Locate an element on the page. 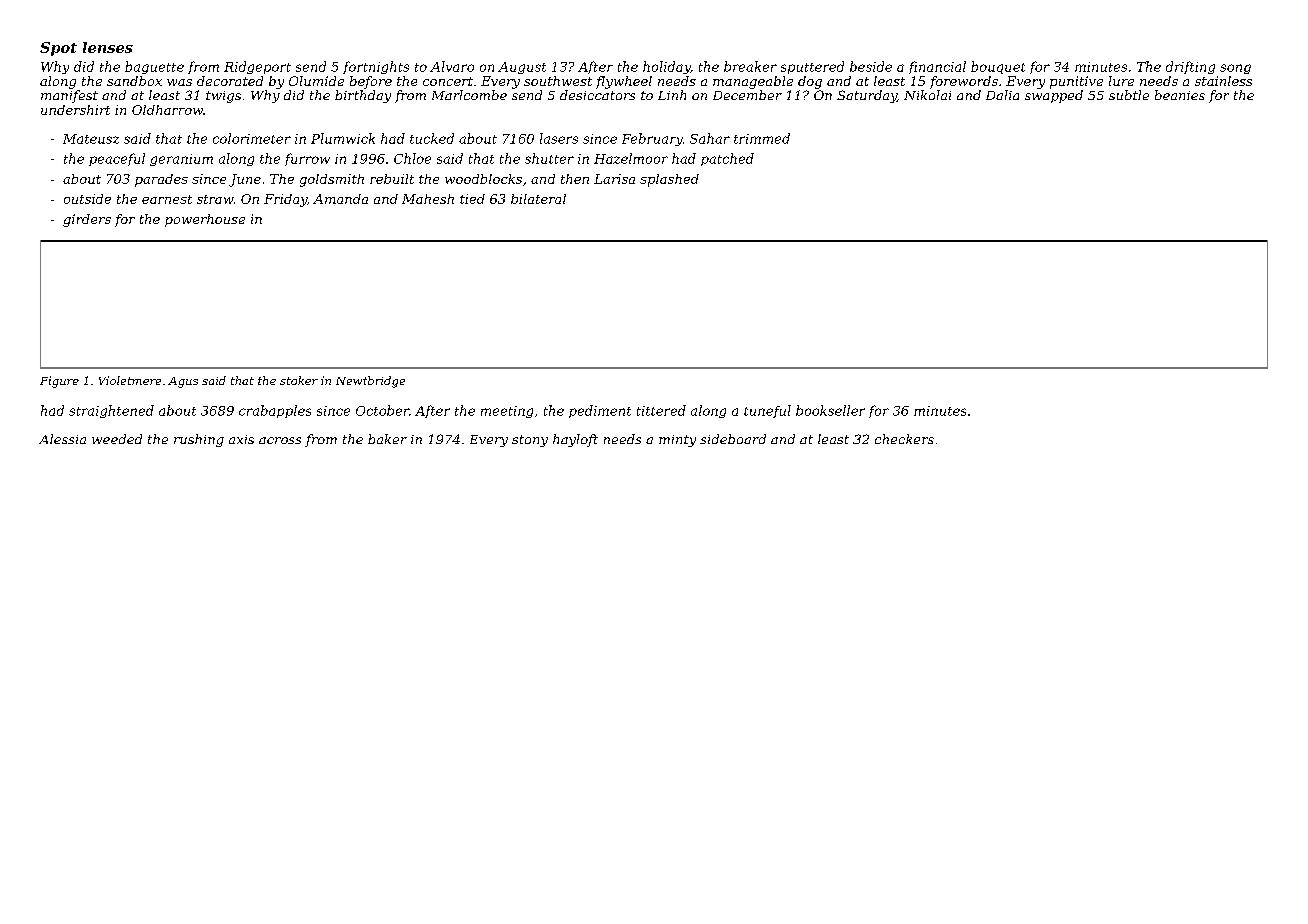 The height and width of the document is (924, 1308). bilateral is located at coordinates (538, 199).
